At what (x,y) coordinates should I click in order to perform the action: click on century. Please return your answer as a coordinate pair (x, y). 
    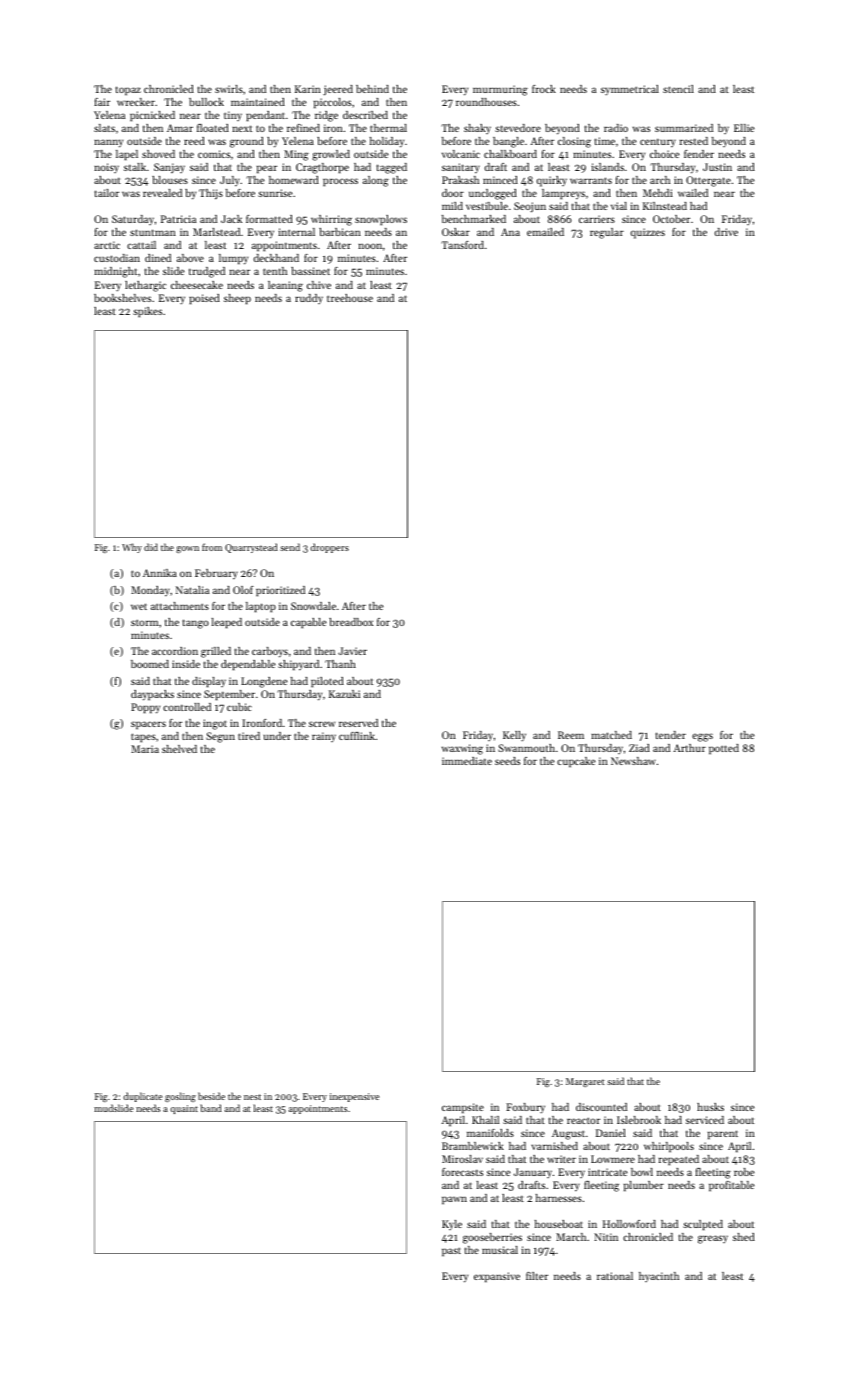
    Looking at the image, I should click on (658, 143).
